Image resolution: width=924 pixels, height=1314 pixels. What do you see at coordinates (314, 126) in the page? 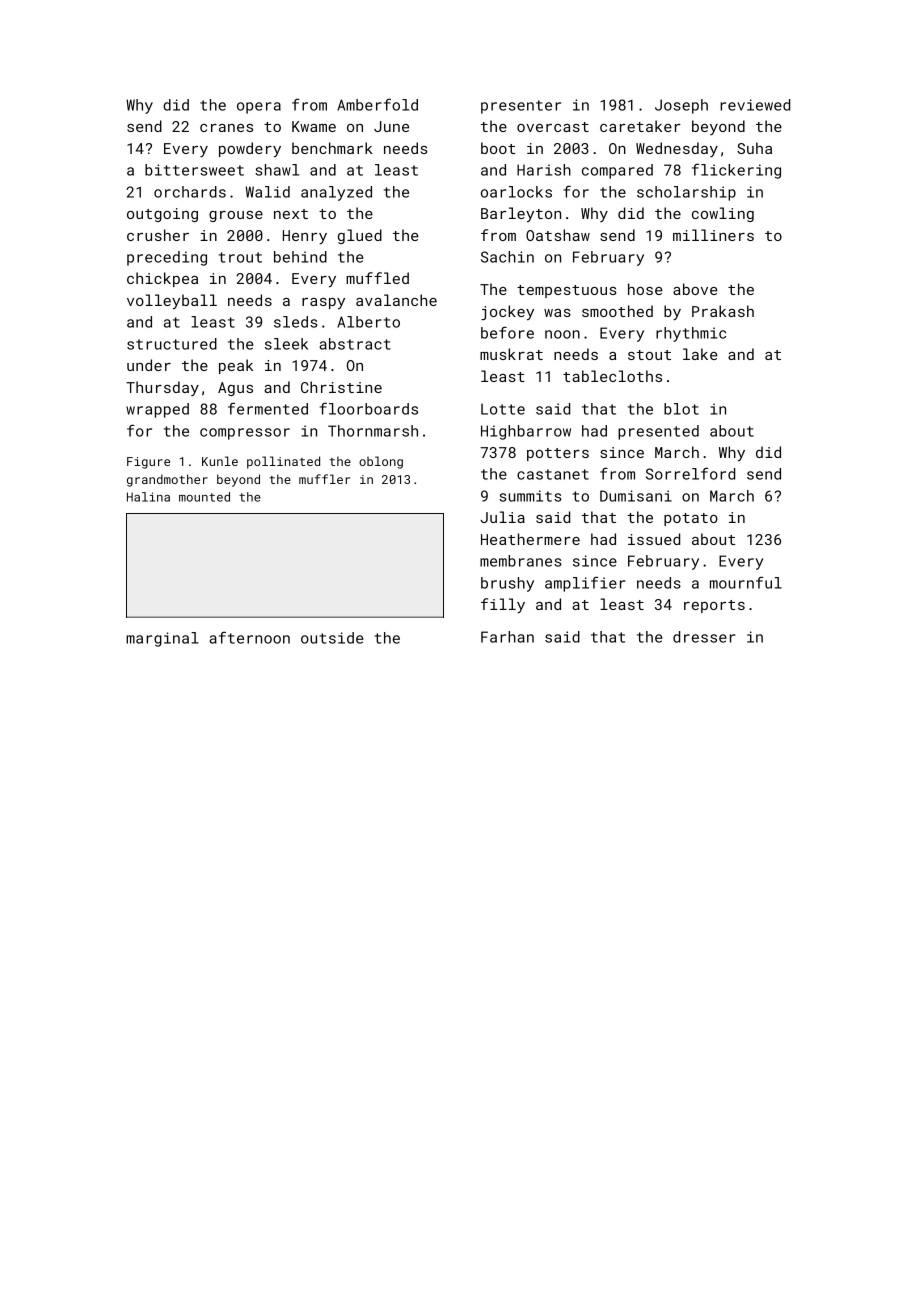
I see `Kwame` at bounding box center [314, 126].
